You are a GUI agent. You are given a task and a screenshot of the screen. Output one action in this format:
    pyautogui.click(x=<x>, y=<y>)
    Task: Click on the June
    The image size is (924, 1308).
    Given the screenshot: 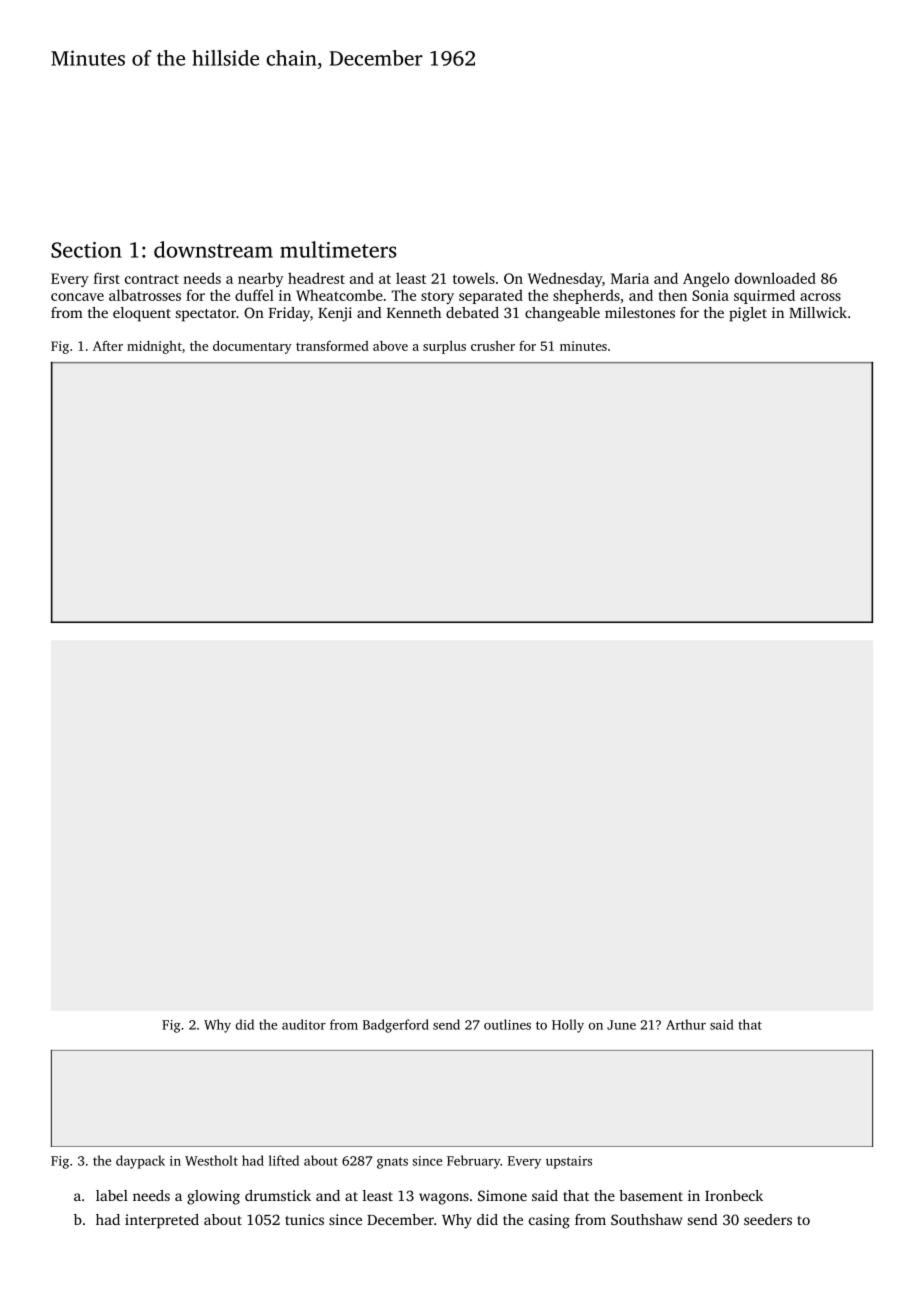 What is the action you would take?
    pyautogui.click(x=621, y=1025)
